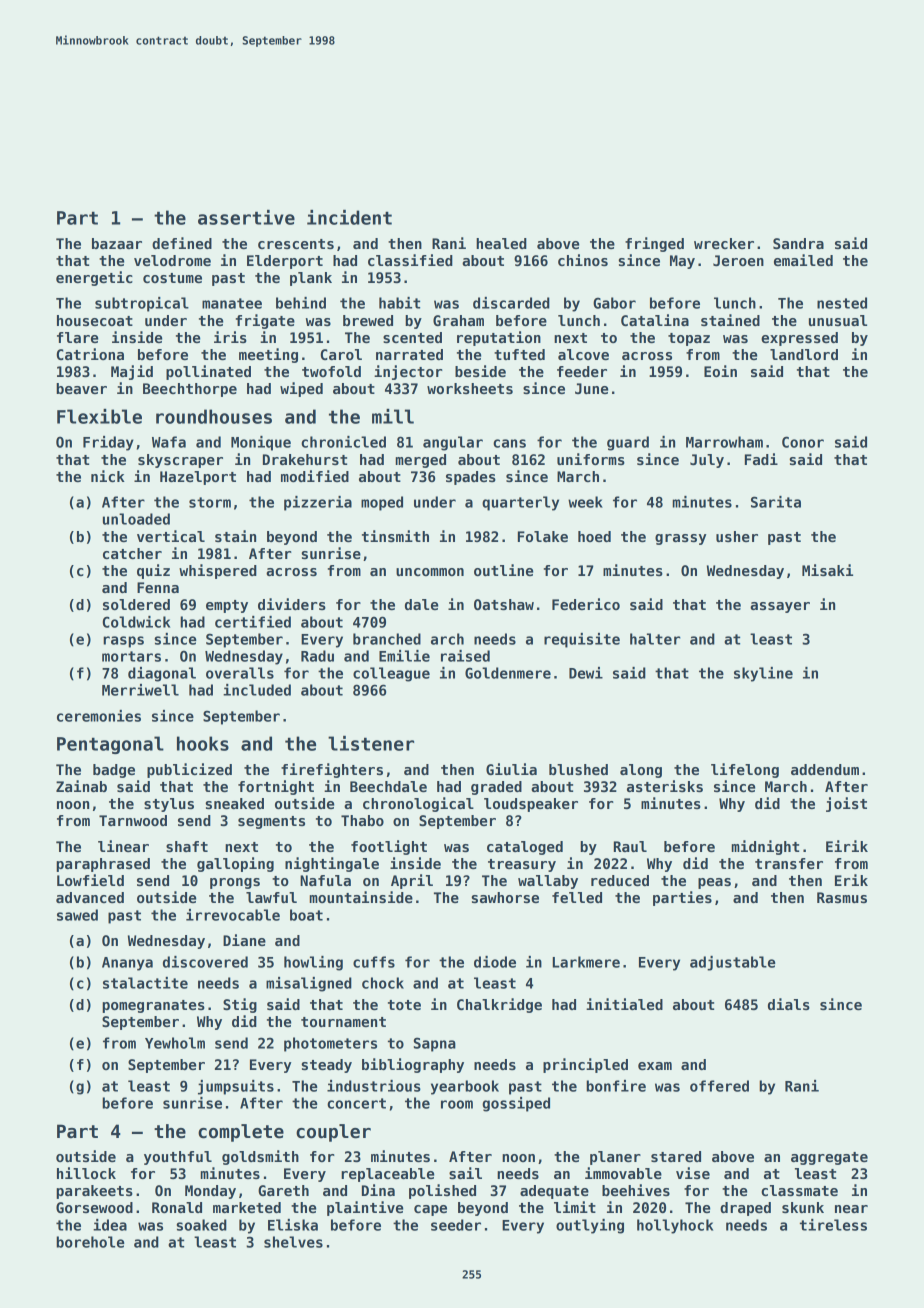  Describe the element at coordinates (391, 674) in the page. I see `colleague` at that location.
